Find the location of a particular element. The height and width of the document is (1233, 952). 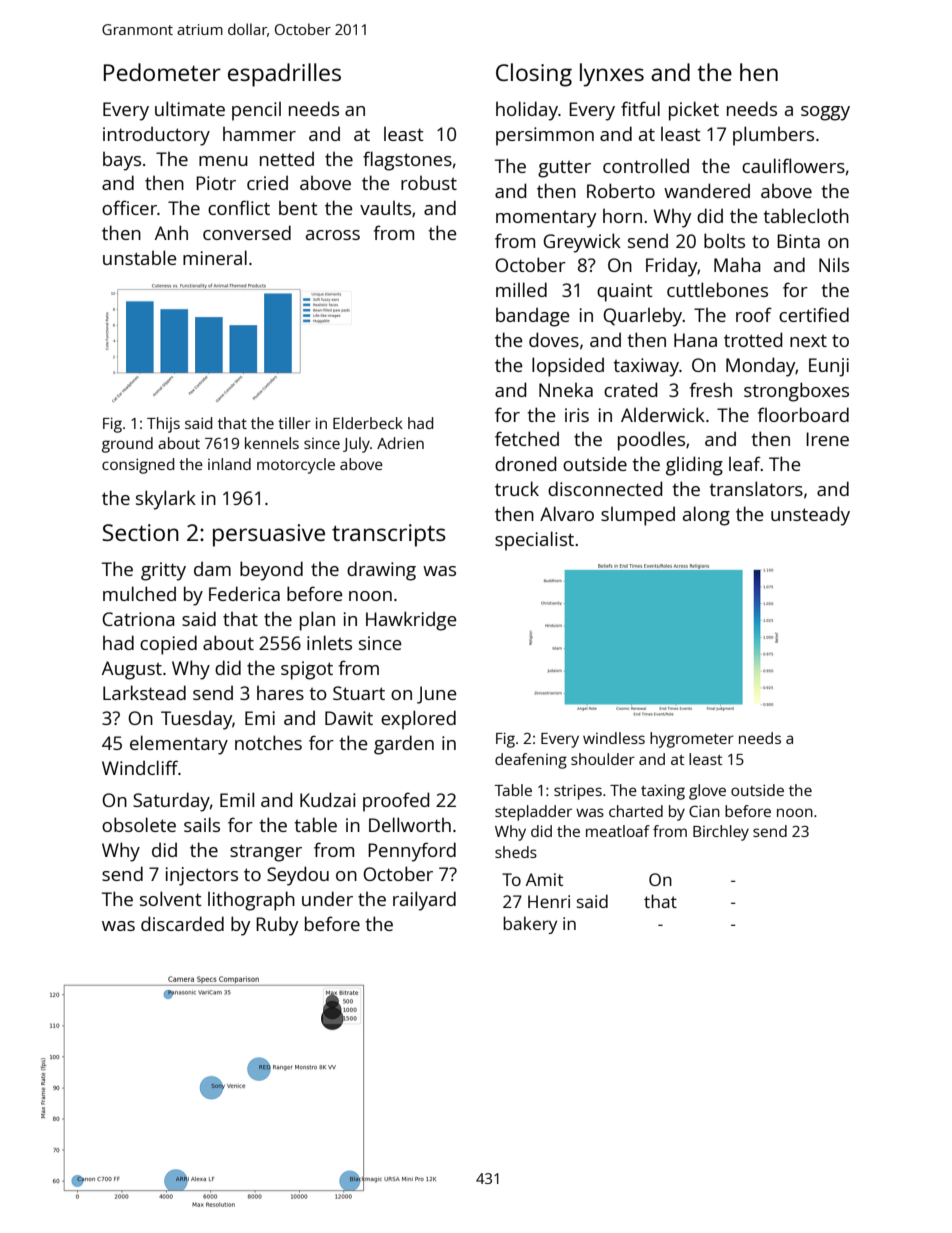

fresh is located at coordinates (711, 389).
